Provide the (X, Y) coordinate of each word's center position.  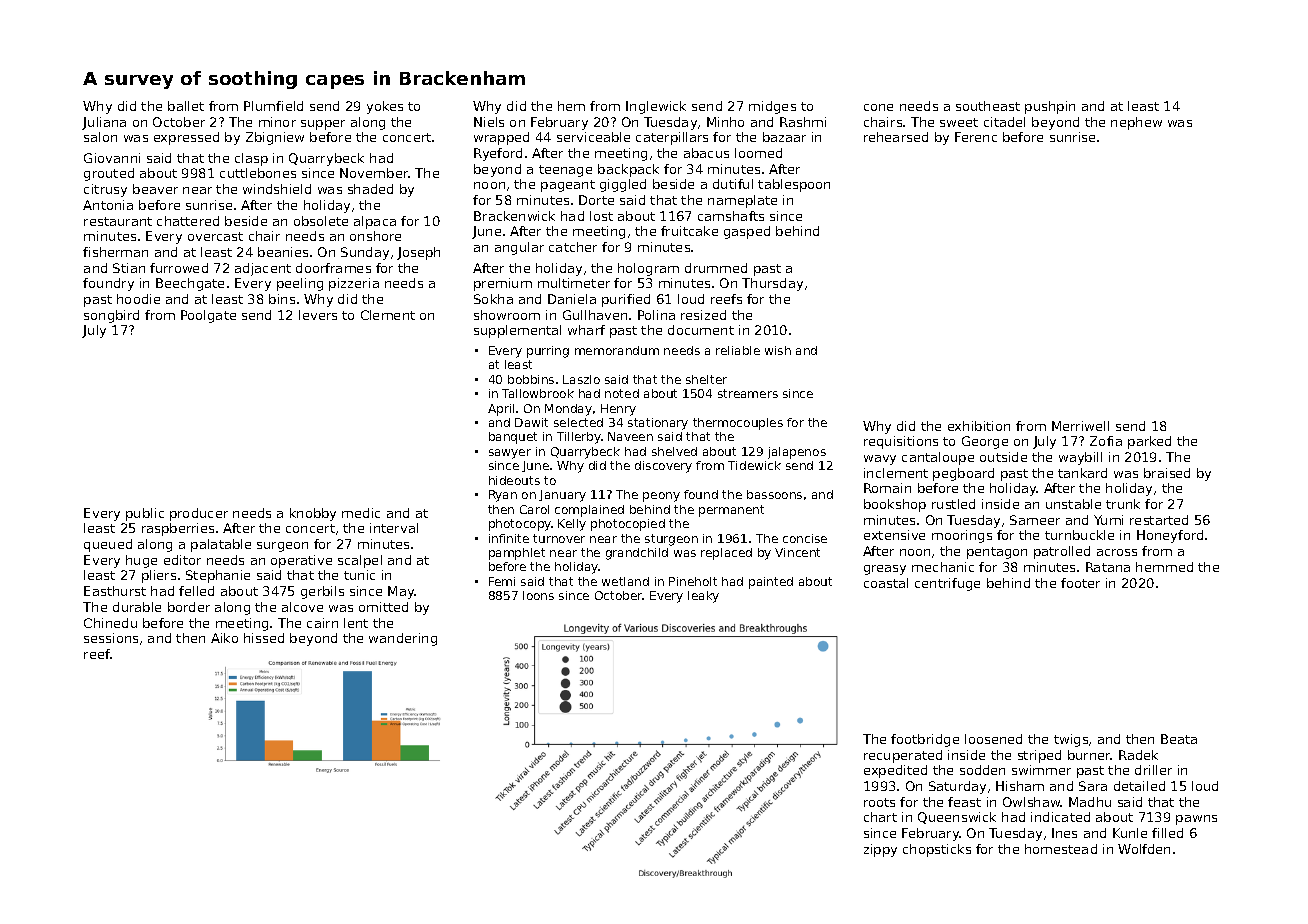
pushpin (1050, 107)
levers (318, 315)
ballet (186, 106)
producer (199, 514)
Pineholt (693, 581)
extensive (894, 535)
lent (356, 623)
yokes (385, 107)
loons (538, 595)
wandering (403, 639)
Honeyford (1170, 536)
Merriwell (1080, 426)
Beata (1179, 739)
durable (137, 607)
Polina (656, 315)
